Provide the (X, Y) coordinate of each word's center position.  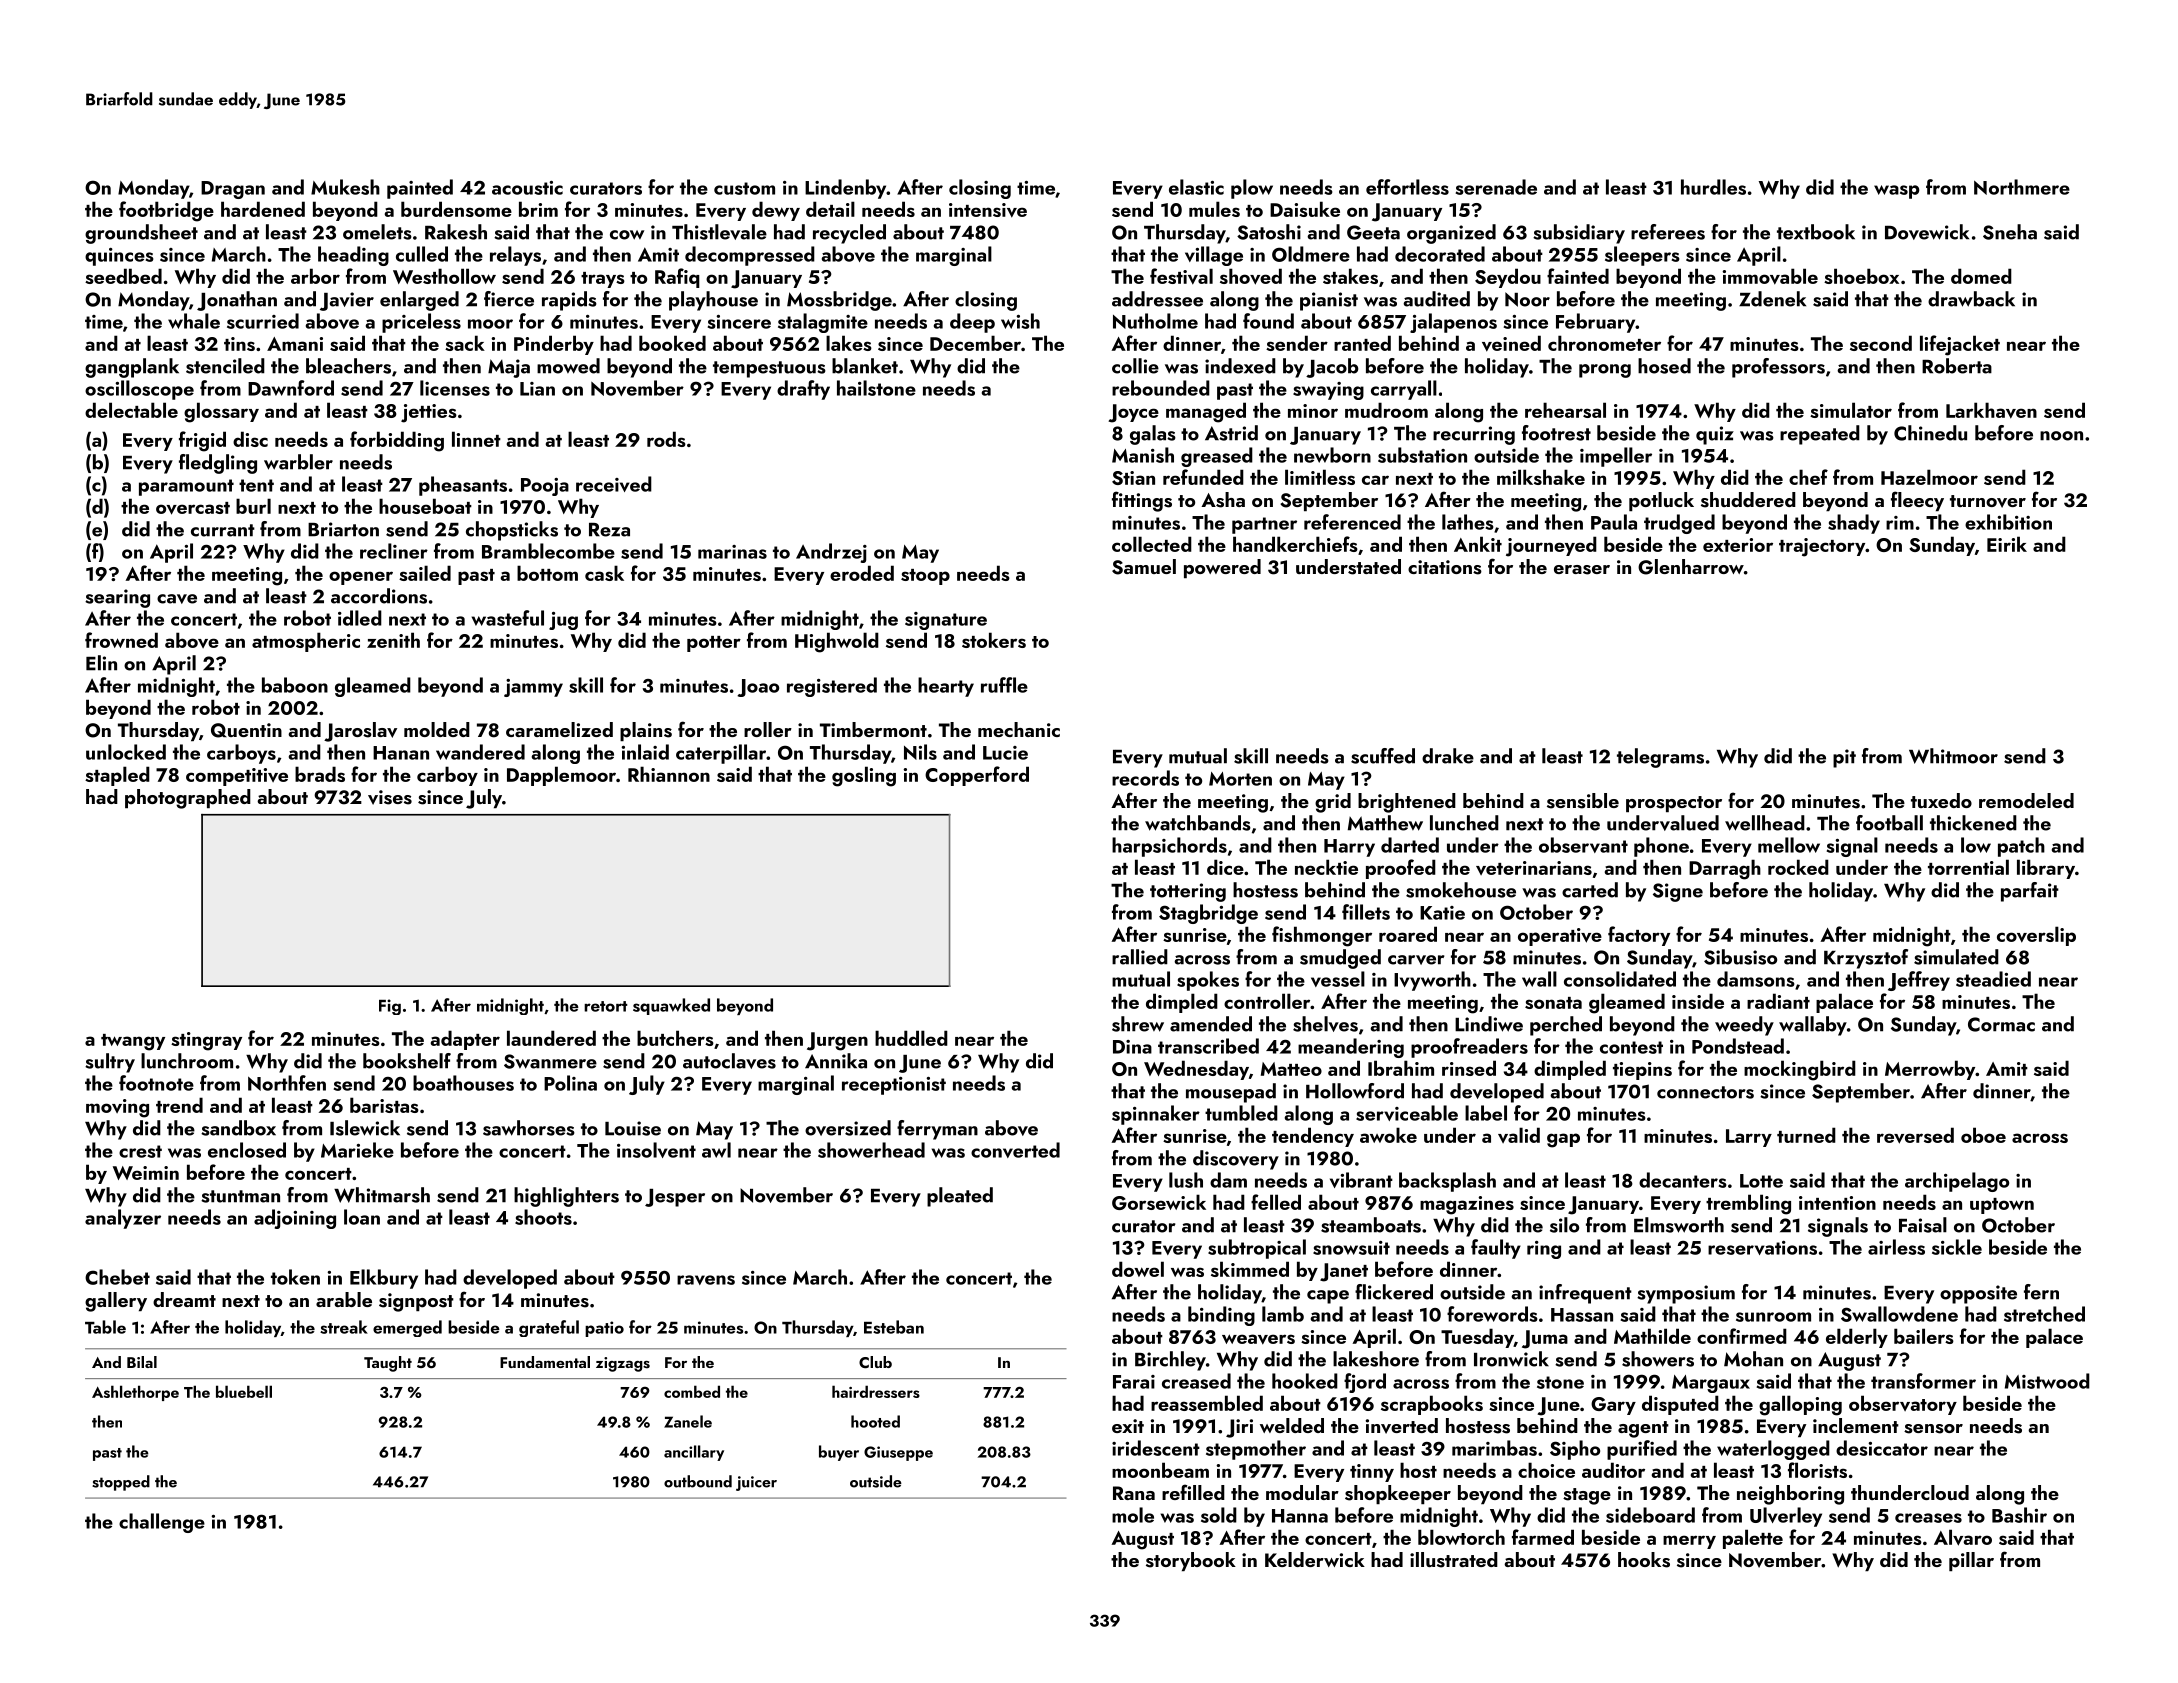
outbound (698, 1481)
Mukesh (345, 187)
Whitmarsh (382, 1195)
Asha (1223, 500)
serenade (1496, 187)
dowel (1138, 1269)
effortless (1407, 187)
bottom (547, 573)
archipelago (1957, 1182)
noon (2061, 436)
